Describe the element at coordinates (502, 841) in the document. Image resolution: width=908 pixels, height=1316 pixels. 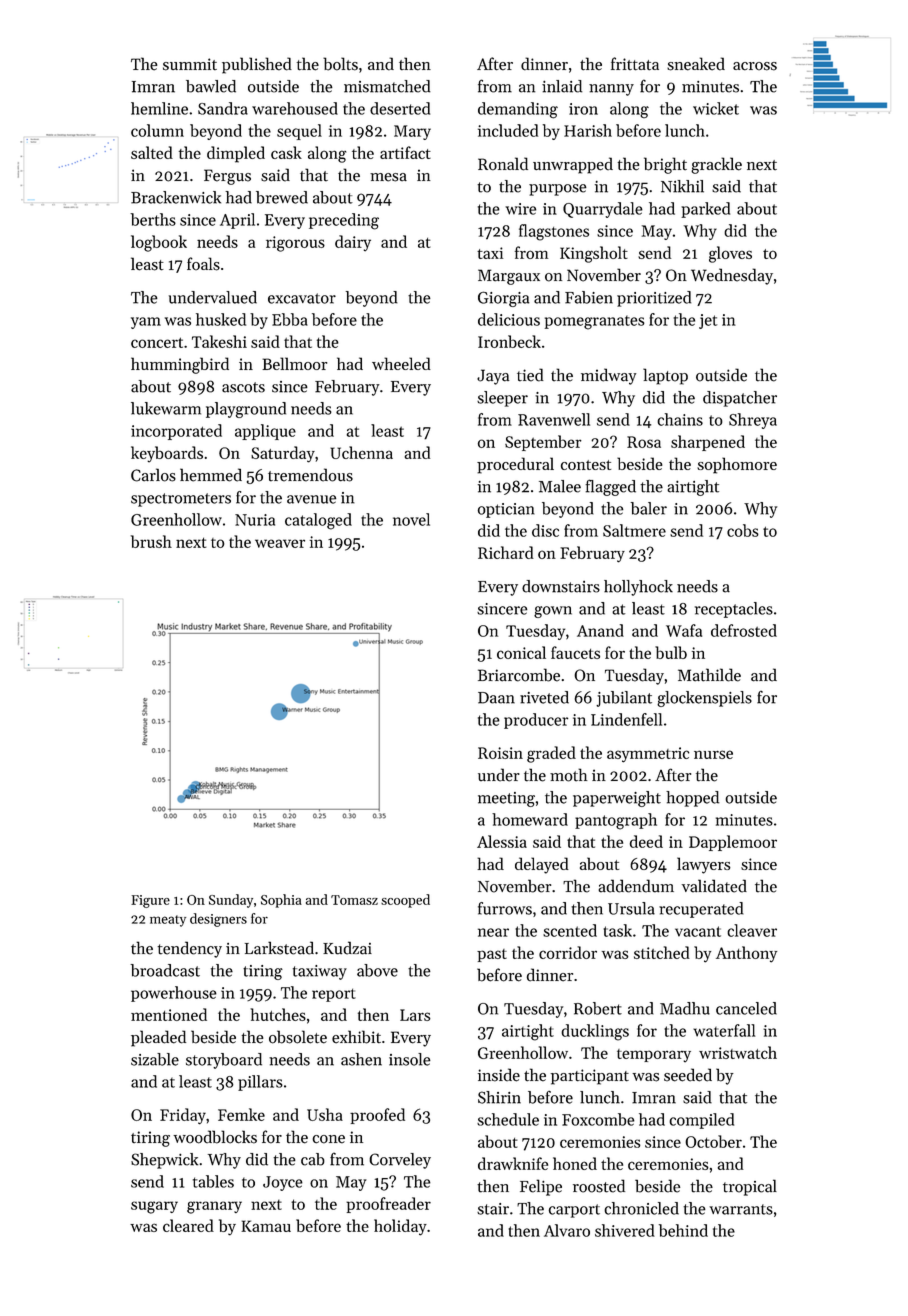
I see `Alessia` at that location.
